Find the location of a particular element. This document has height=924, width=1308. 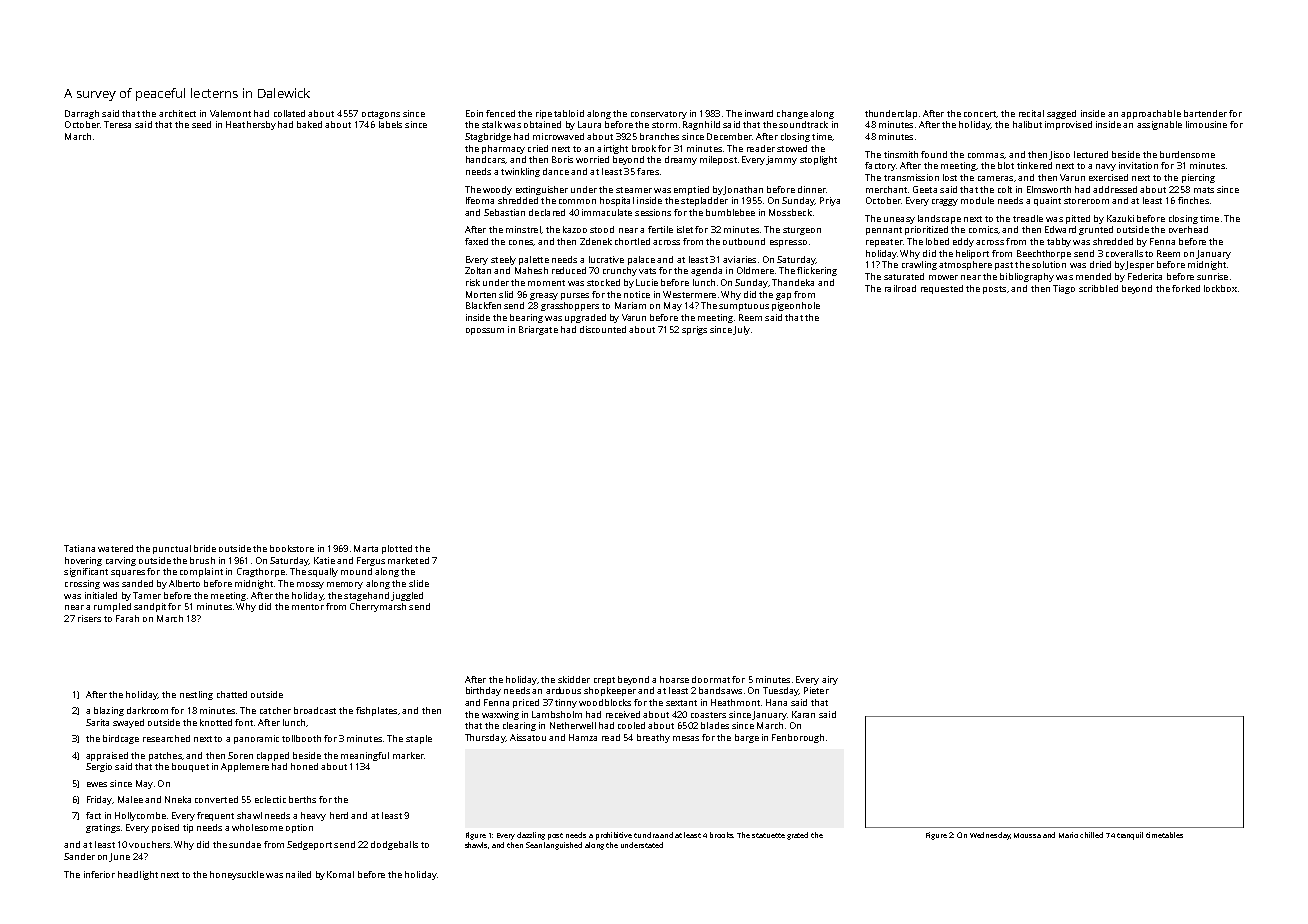

requested is located at coordinates (942, 289).
